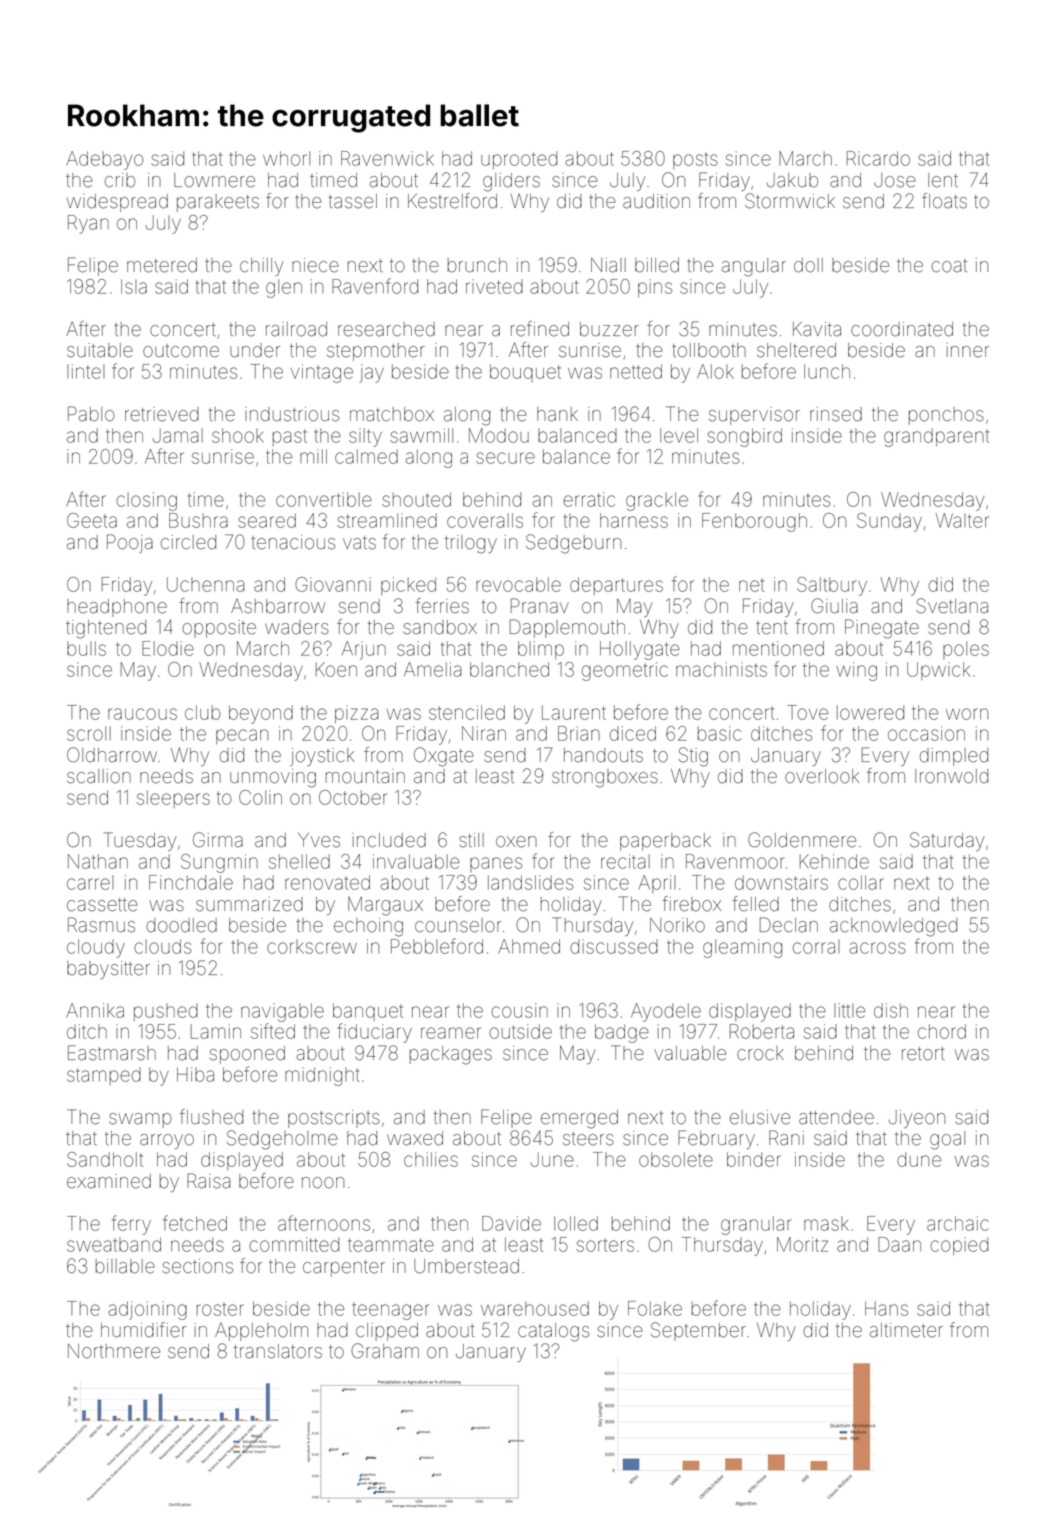  Describe the element at coordinates (886, 1308) in the document. I see `Hans` at that location.
